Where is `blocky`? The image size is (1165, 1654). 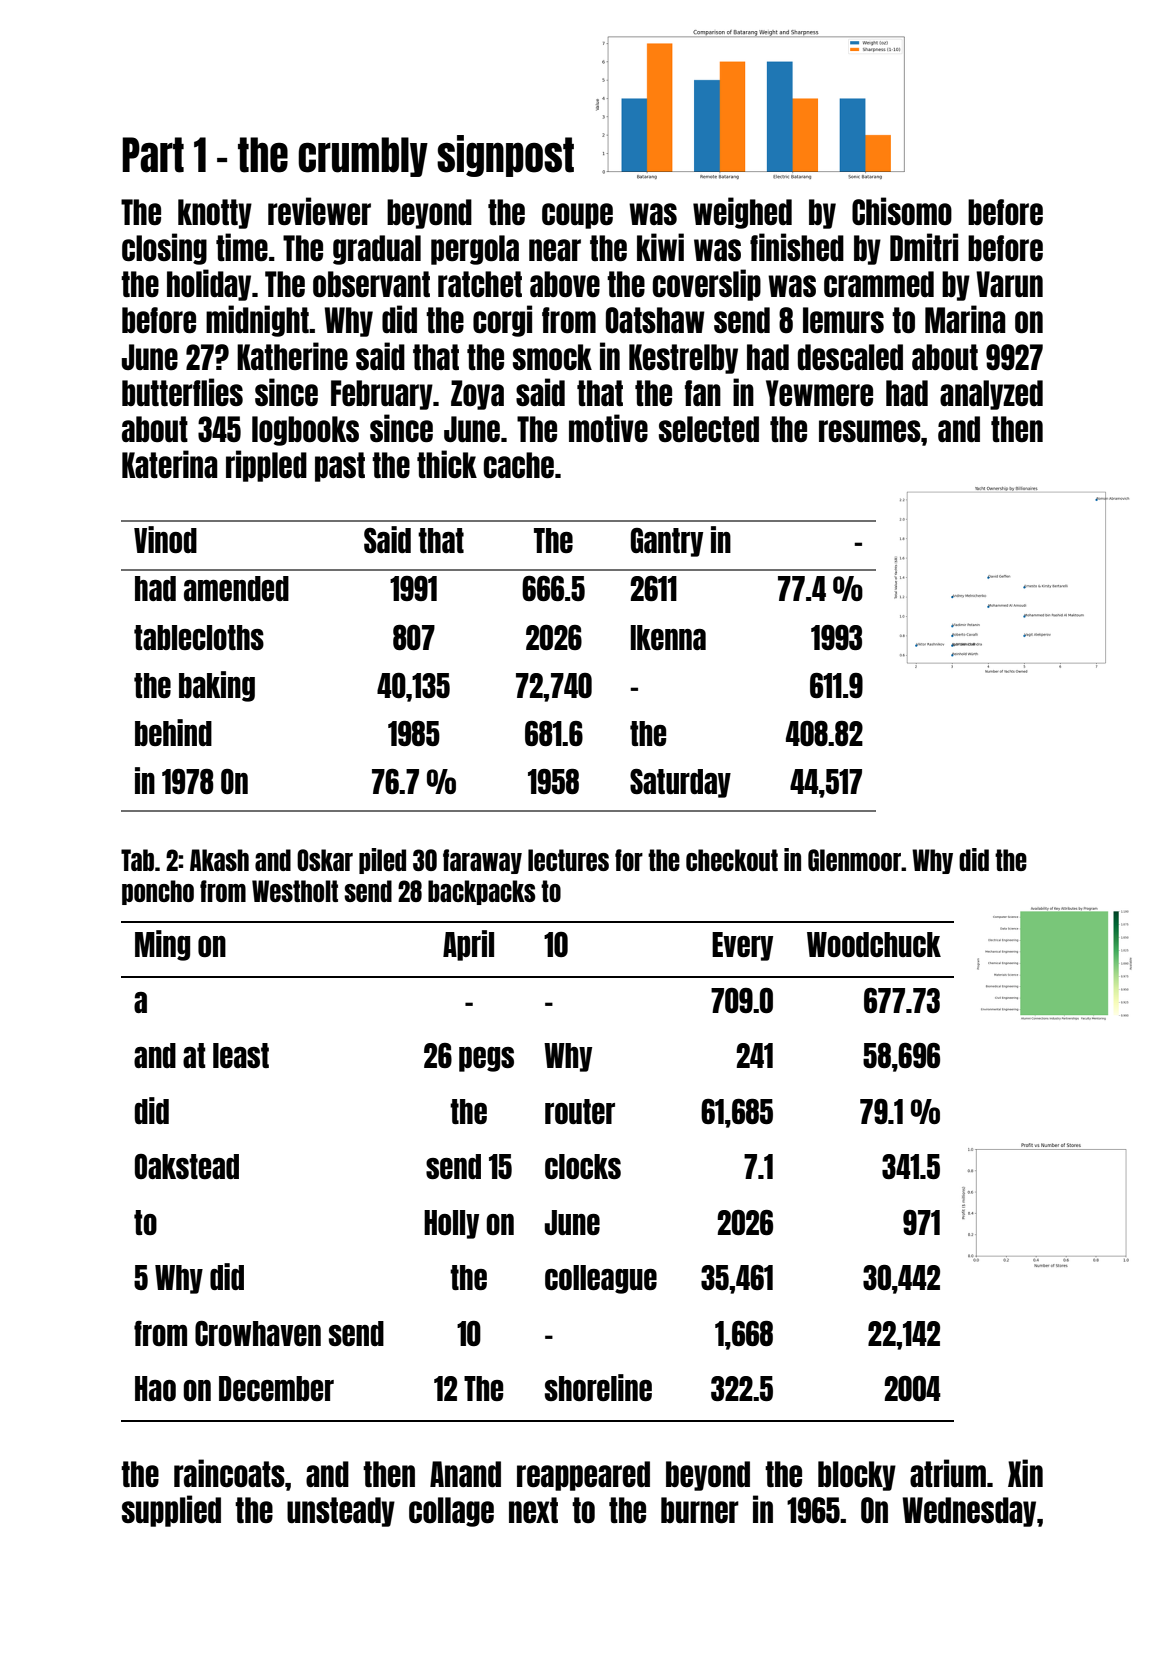
blocky is located at coordinates (857, 1476).
